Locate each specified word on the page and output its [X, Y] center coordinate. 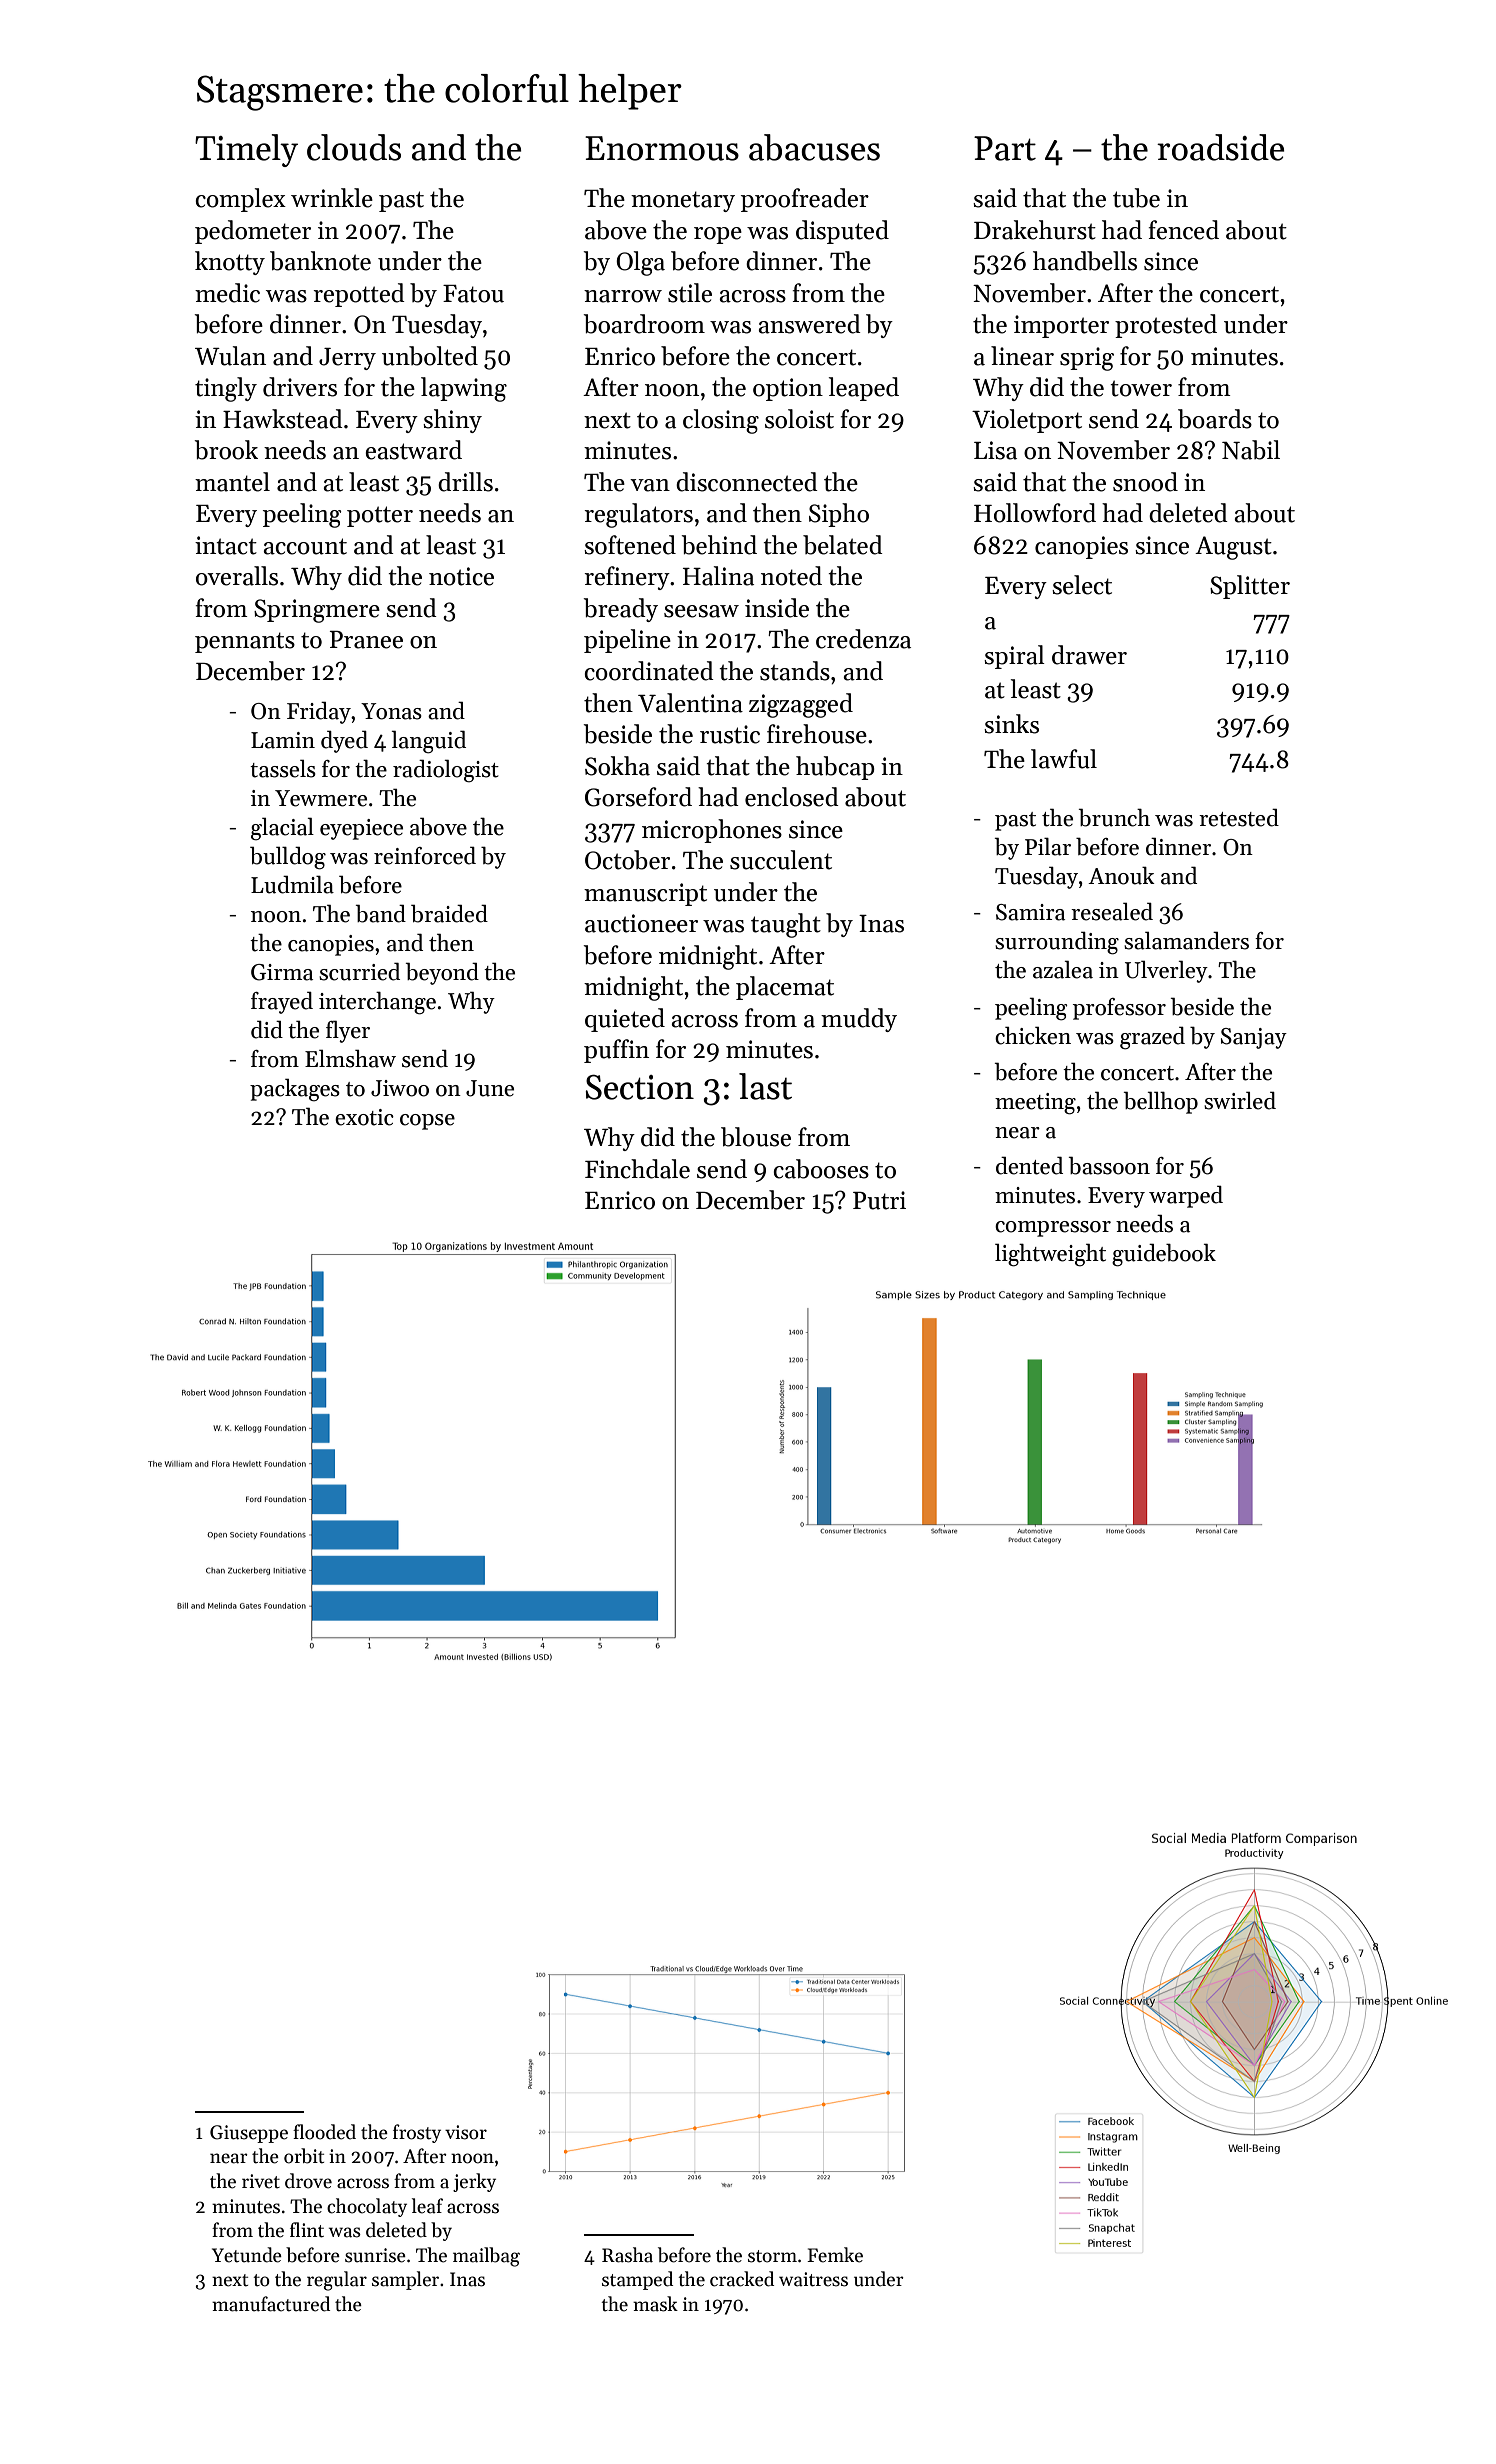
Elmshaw [350, 1058]
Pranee [366, 640]
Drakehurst [1035, 230]
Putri [879, 1200]
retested [1239, 817]
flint [307, 2230]
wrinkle [332, 198]
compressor [1053, 1229]
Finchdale [637, 1169]
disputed [842, 232]
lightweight [1050, 1255]
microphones [712, 831]
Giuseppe [249, 2134]
